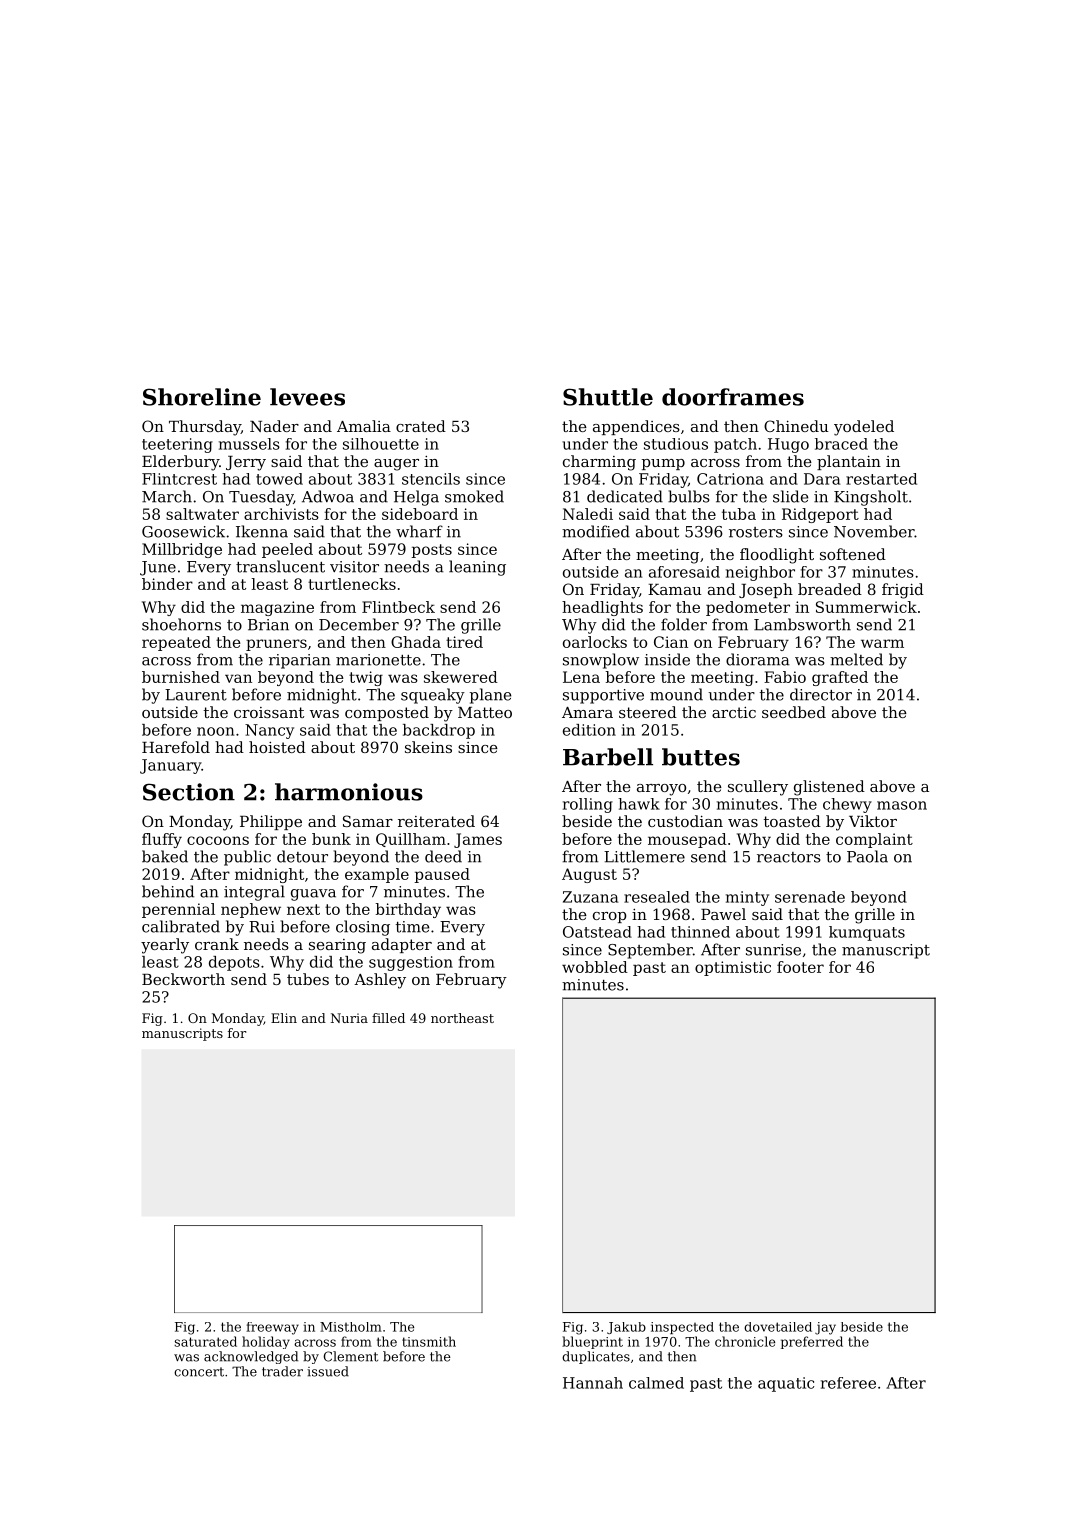  Describe the element at coordinates (733, 397) in the image. I see `doorframes` at that location.
